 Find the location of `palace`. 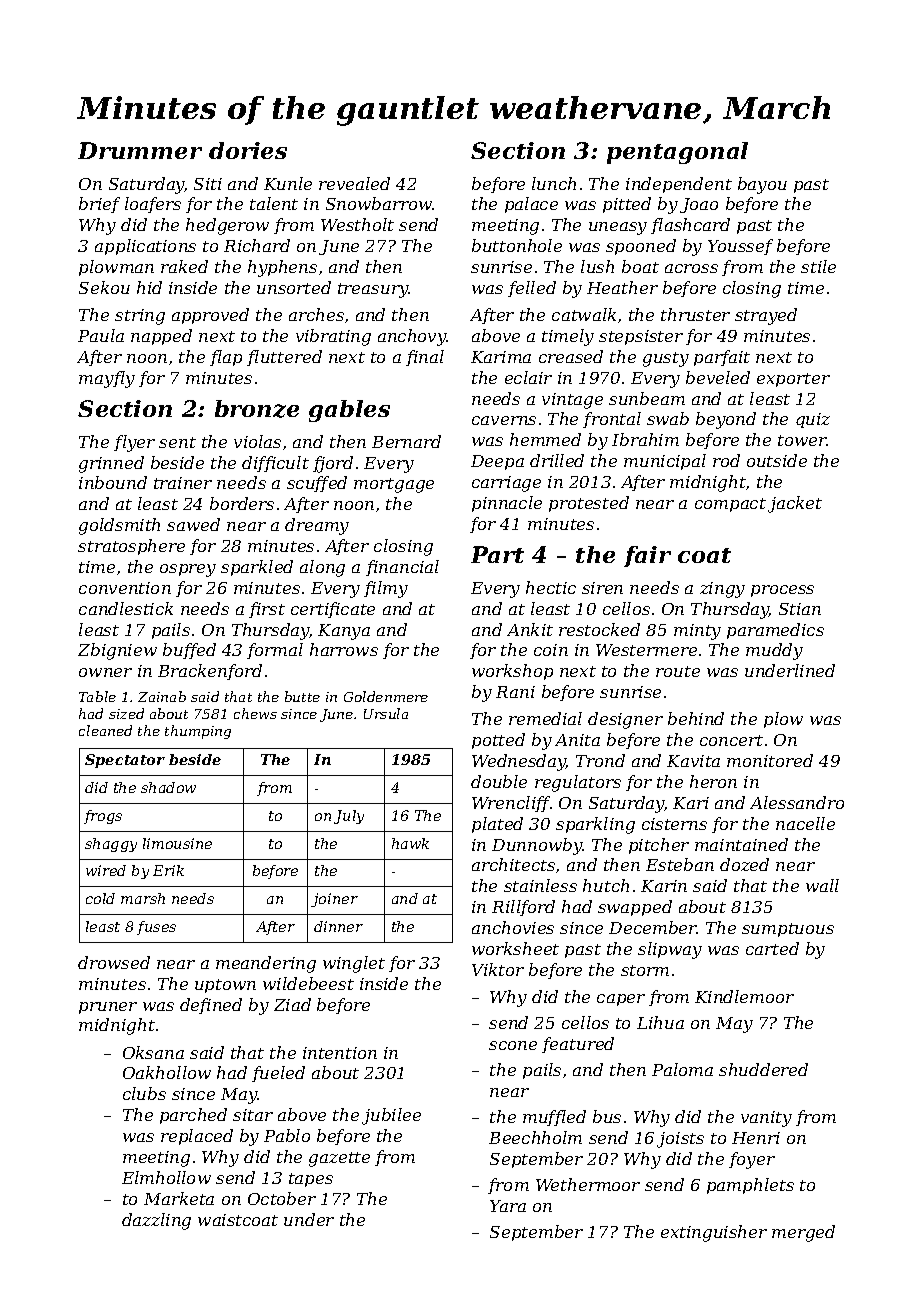

palace is located at coordinates (531, 205).
